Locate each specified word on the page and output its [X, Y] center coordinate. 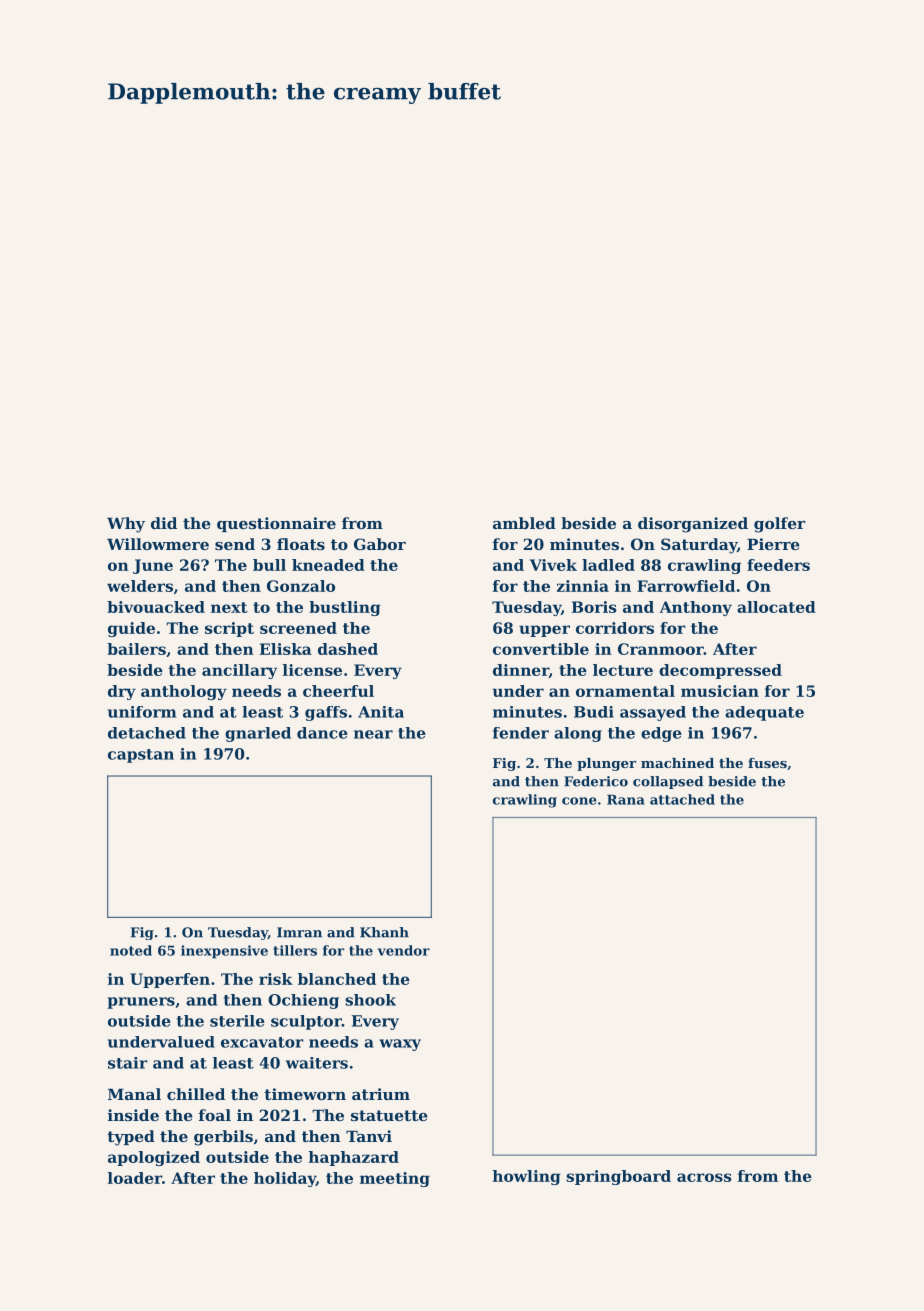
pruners [141, 1003]
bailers [136, 649]
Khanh [384, 932]
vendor [404, 950]
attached [682, 799]
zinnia [583, 586]
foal [214, 1115]
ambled [524, 523]
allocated [776, 607]
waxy [400, 1045]
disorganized [693, 525]
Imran [299, 932]
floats [301, 544]
